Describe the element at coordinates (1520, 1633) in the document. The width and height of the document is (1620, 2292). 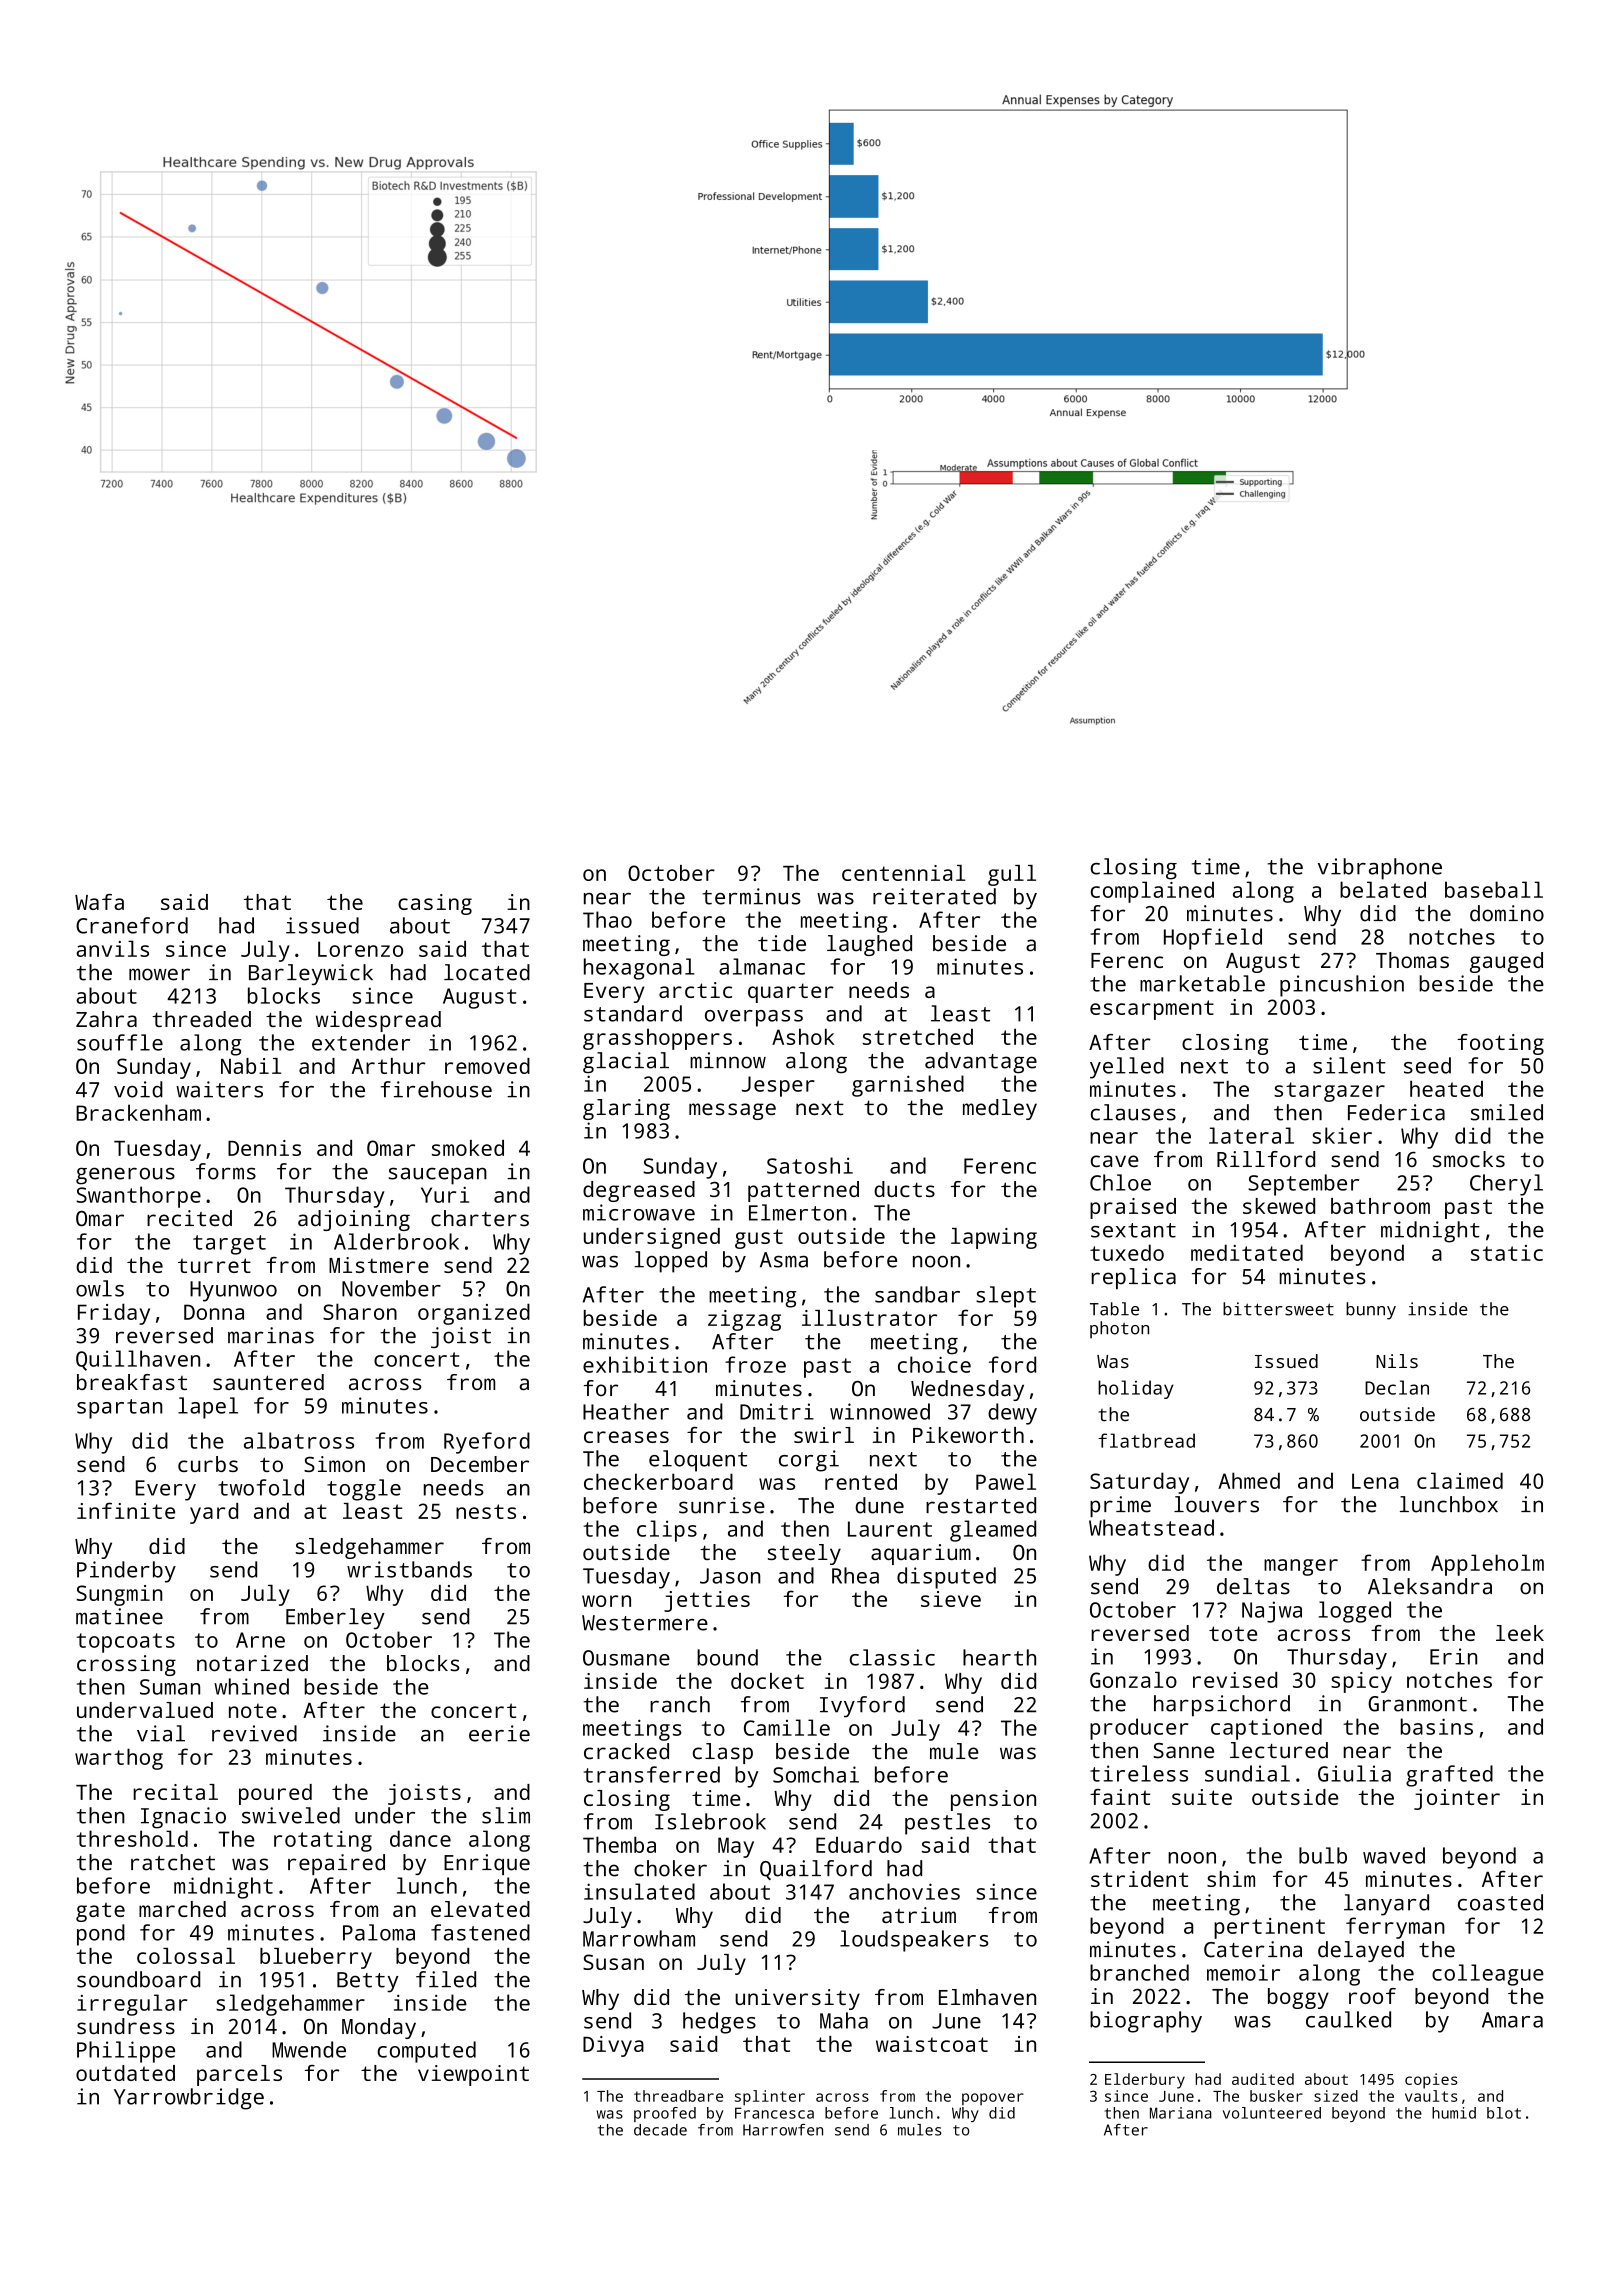
I see `leek` at that location.
